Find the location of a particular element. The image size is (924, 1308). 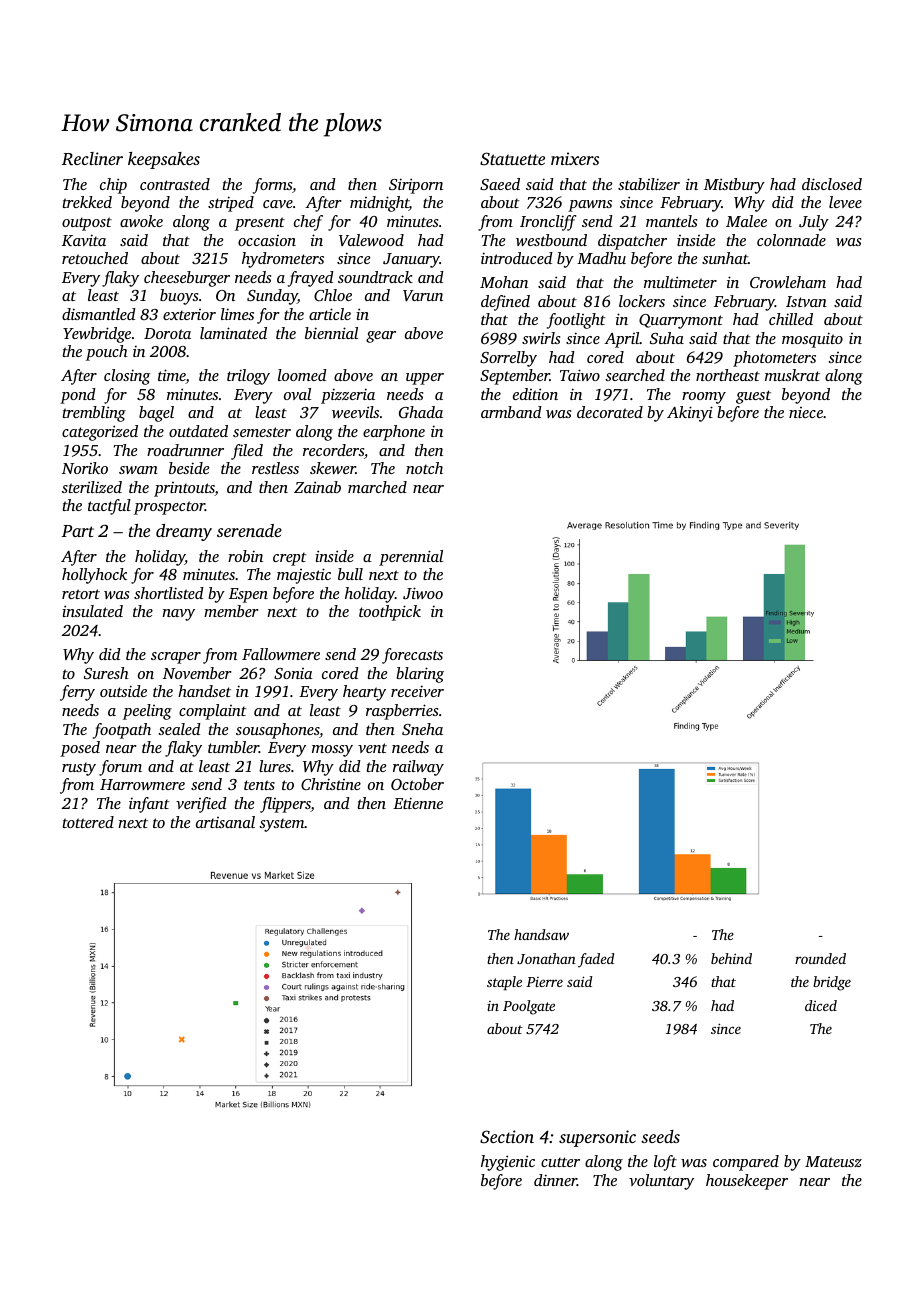

lures is located at coordinates (275, 766).
